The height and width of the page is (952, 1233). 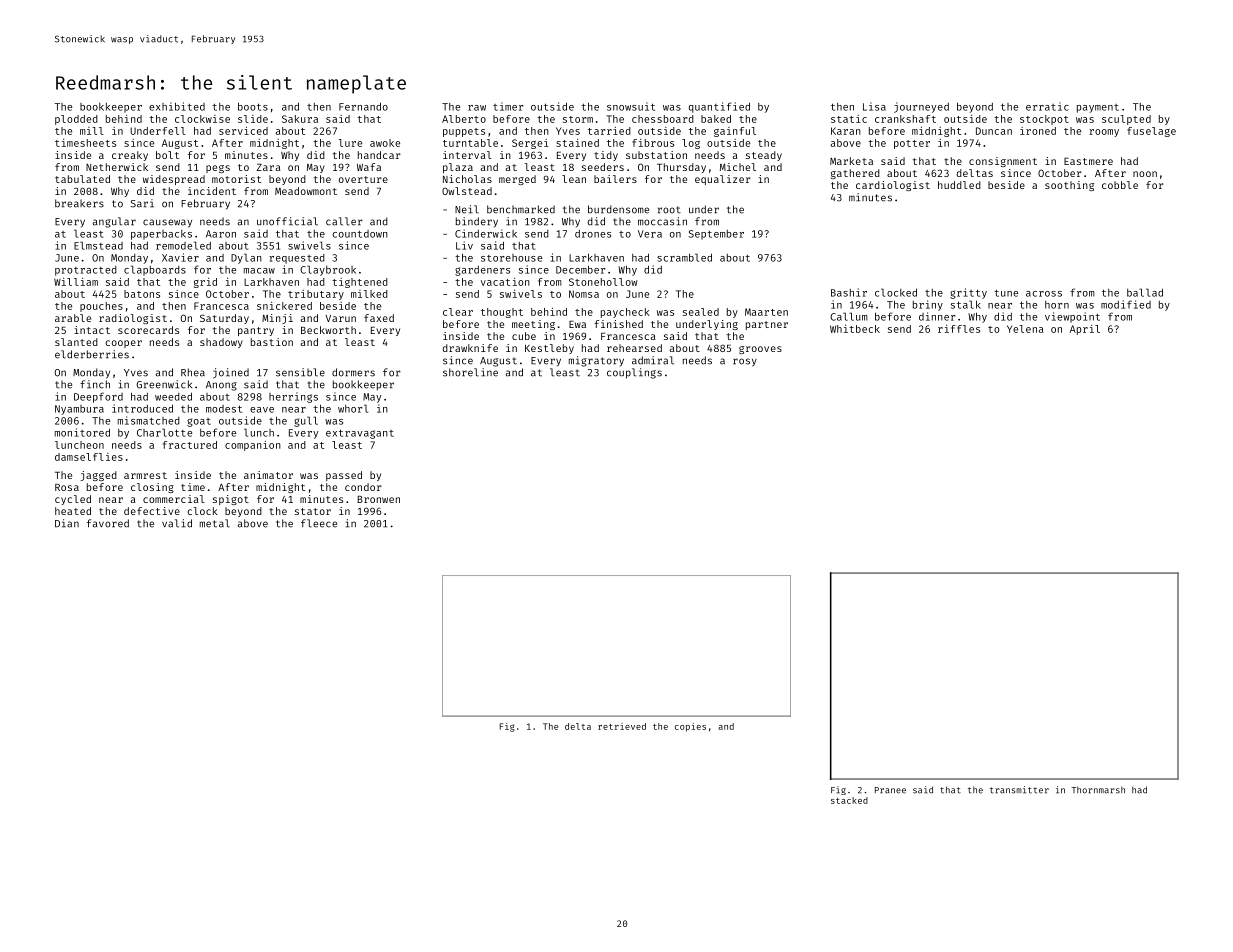 I want to click on exhibited, so click(x=177, y=106).
